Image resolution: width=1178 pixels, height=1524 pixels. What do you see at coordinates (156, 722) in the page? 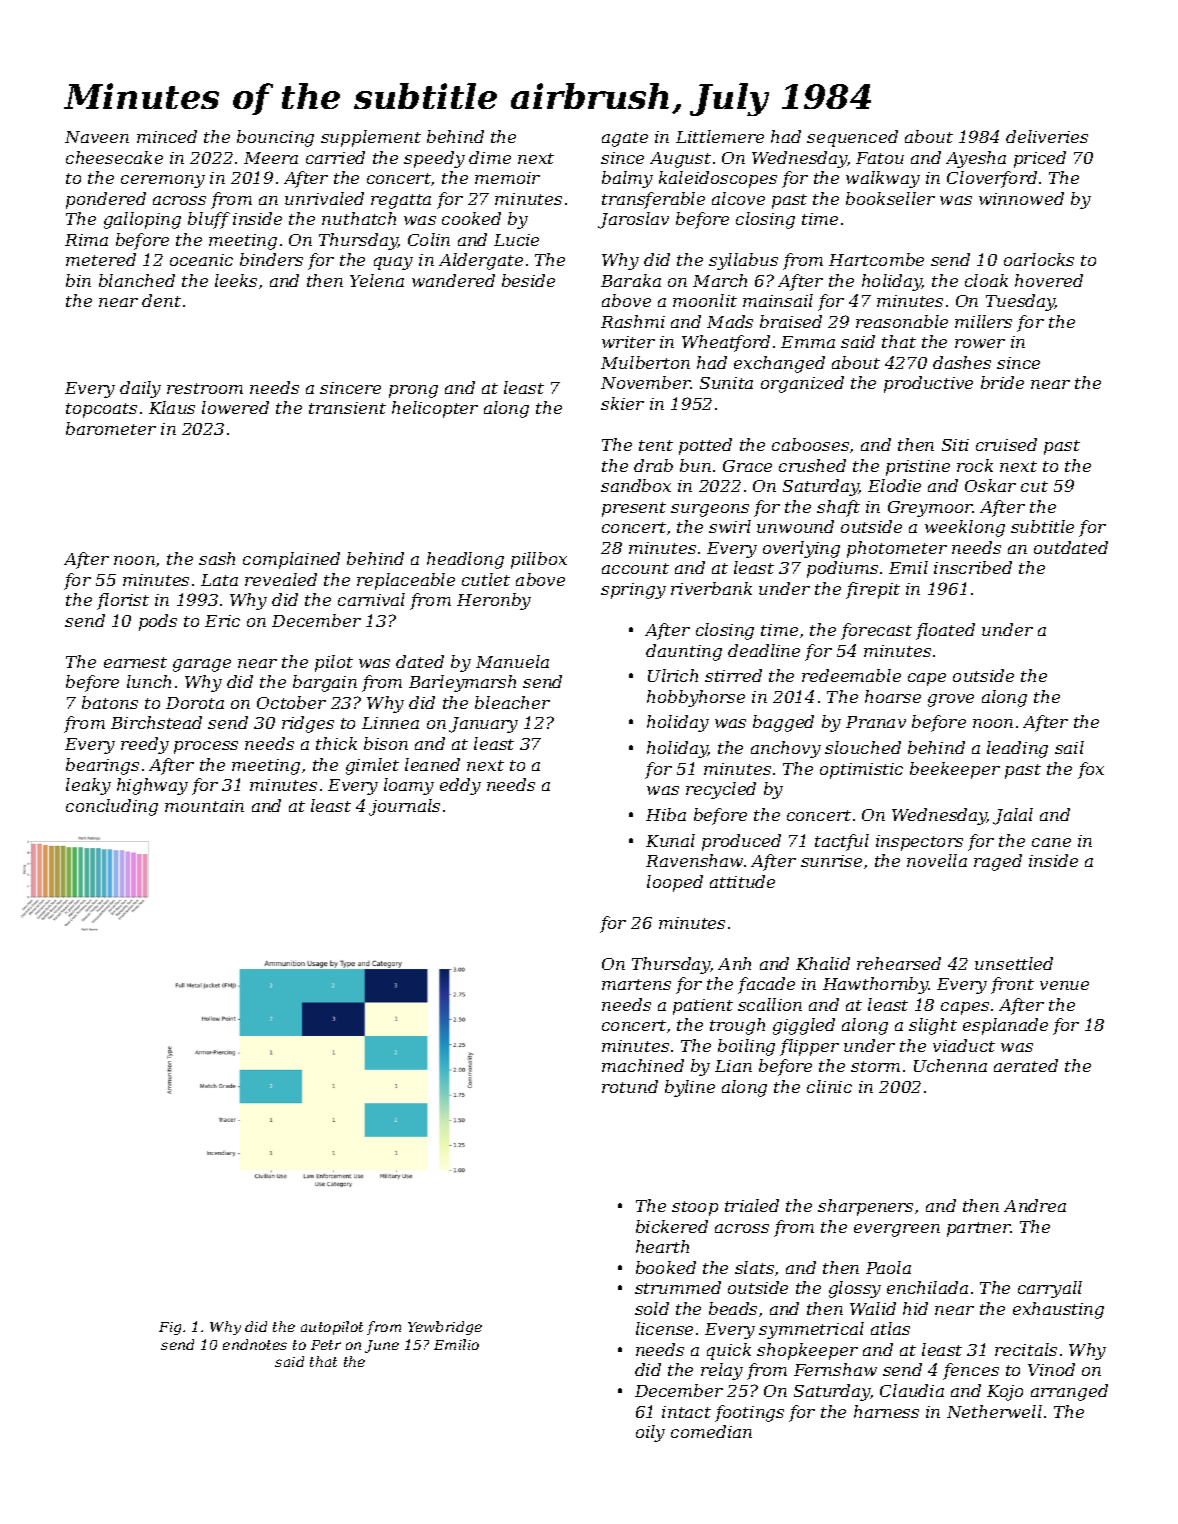
I see `Birchstead` at bounding box center [156, 722].
